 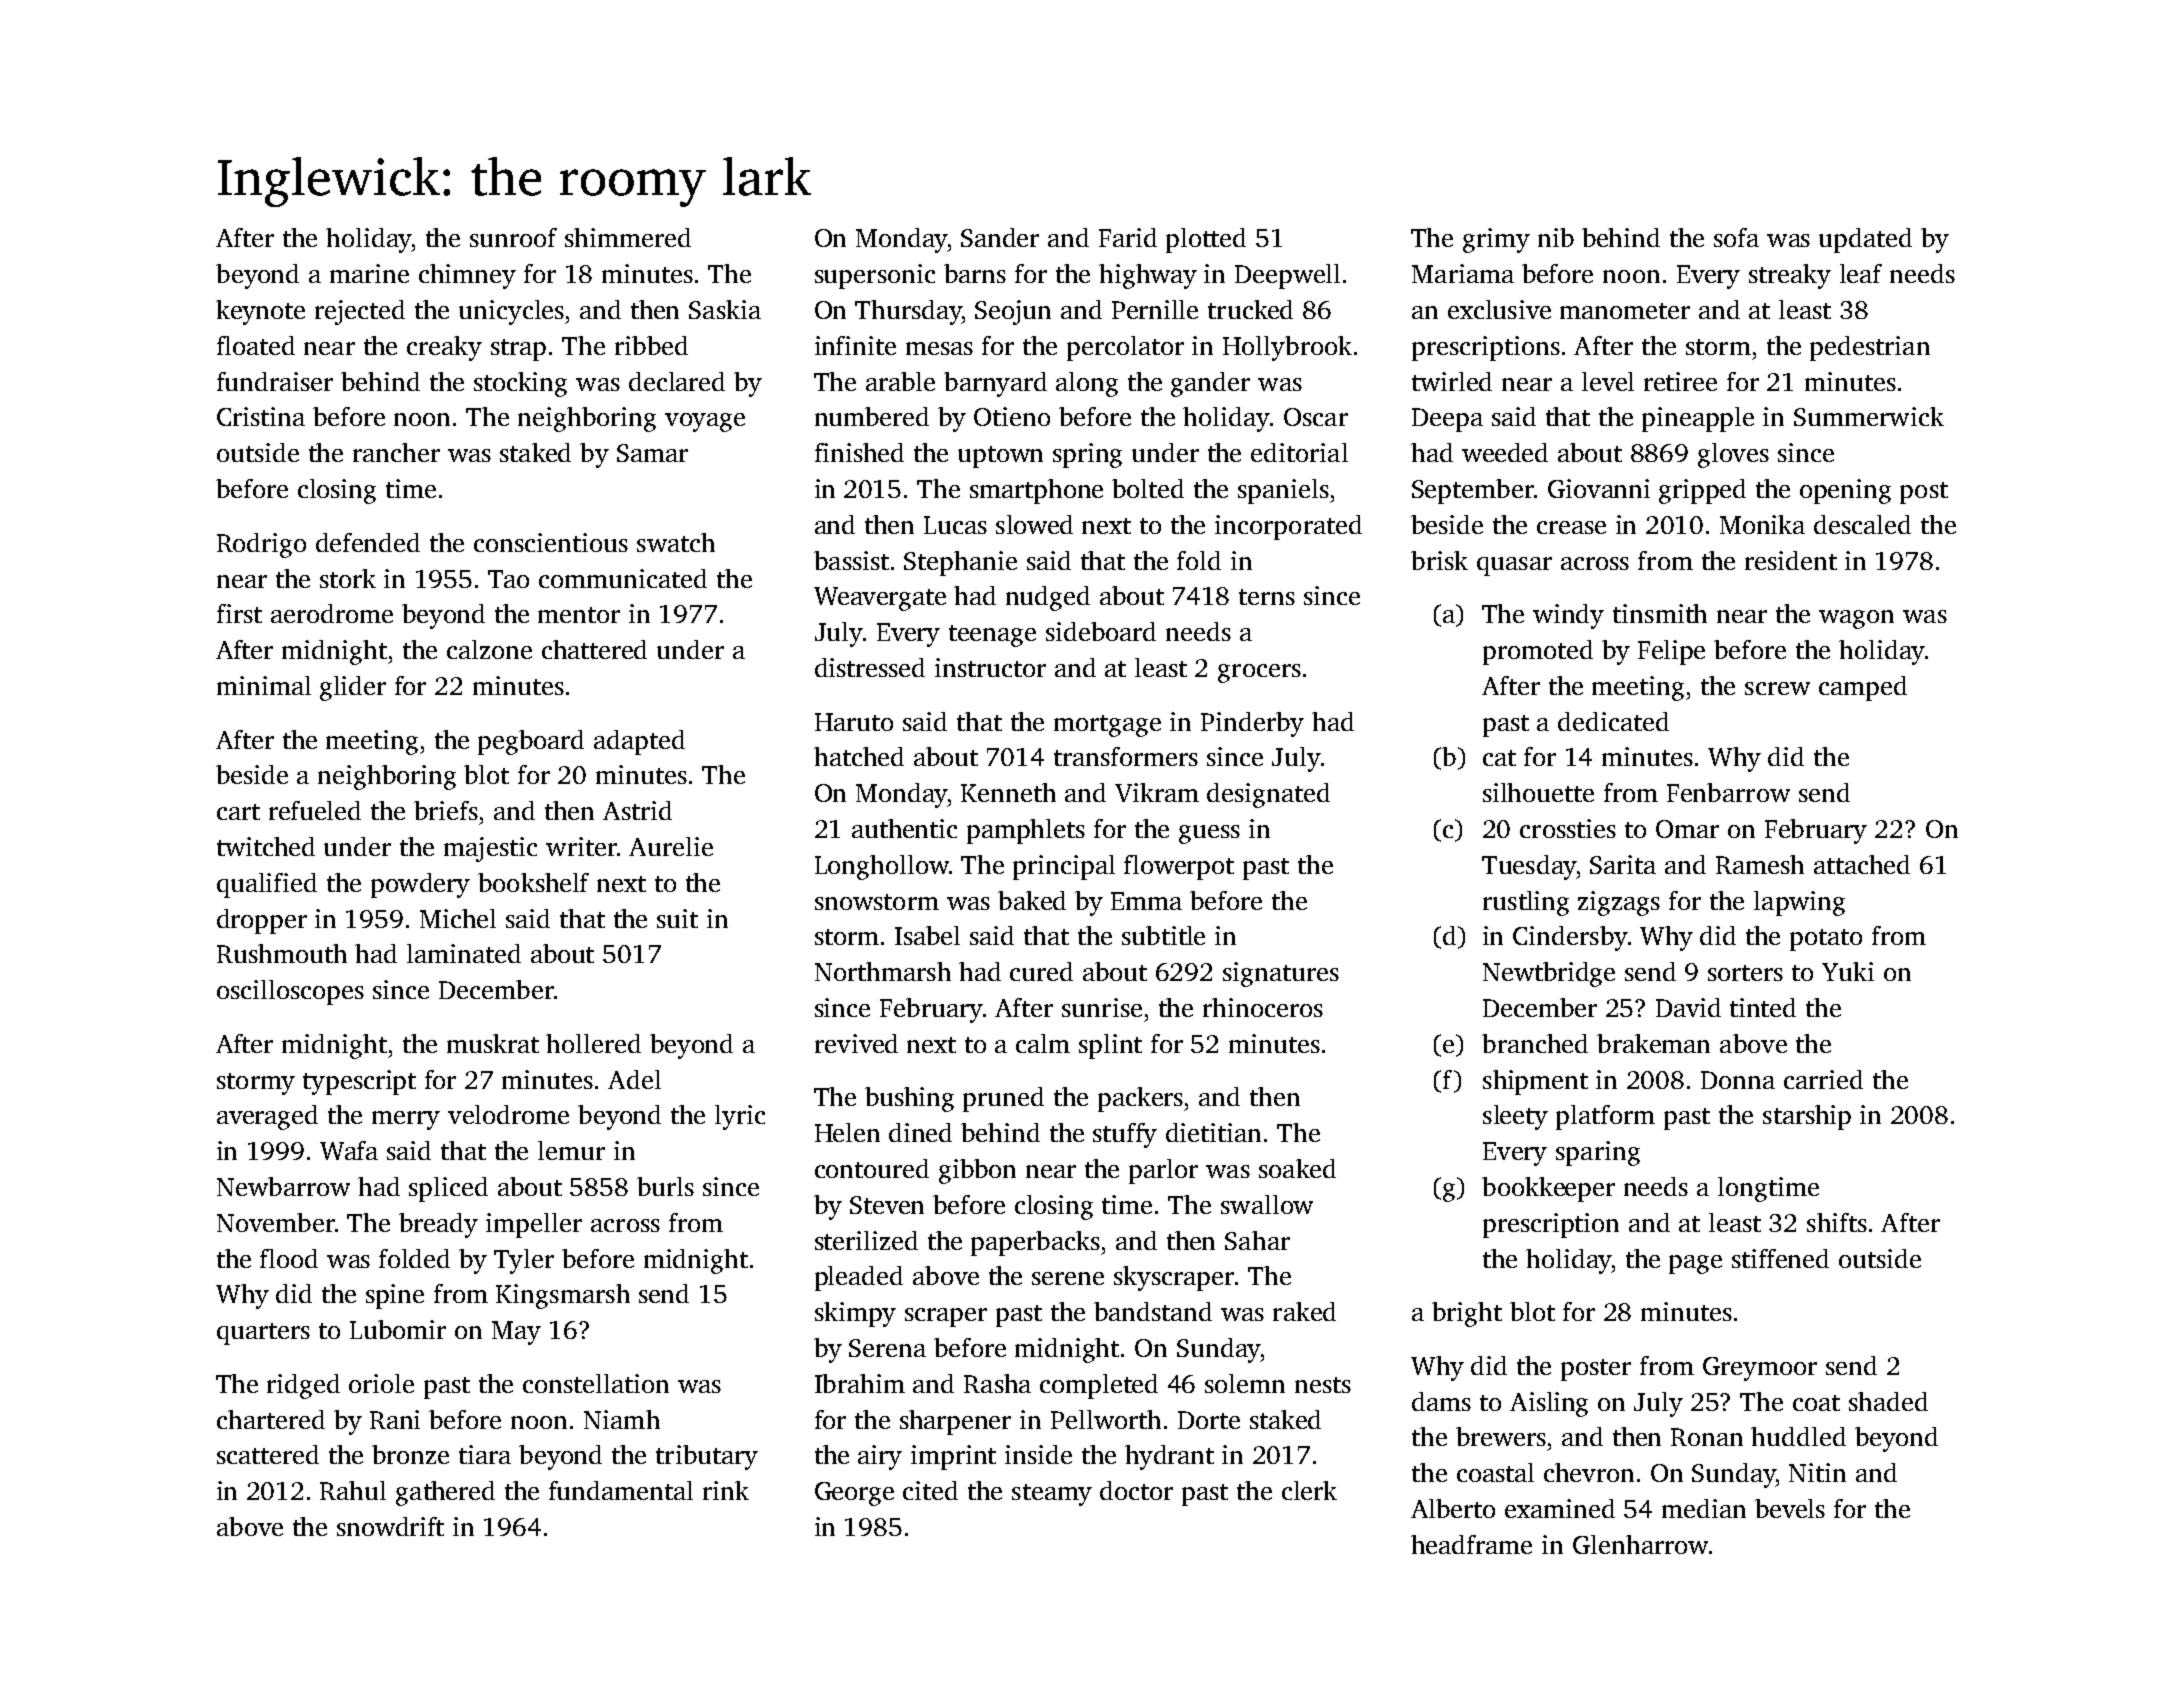 I want to click on fundamental, so click(x=621, y=1490).
